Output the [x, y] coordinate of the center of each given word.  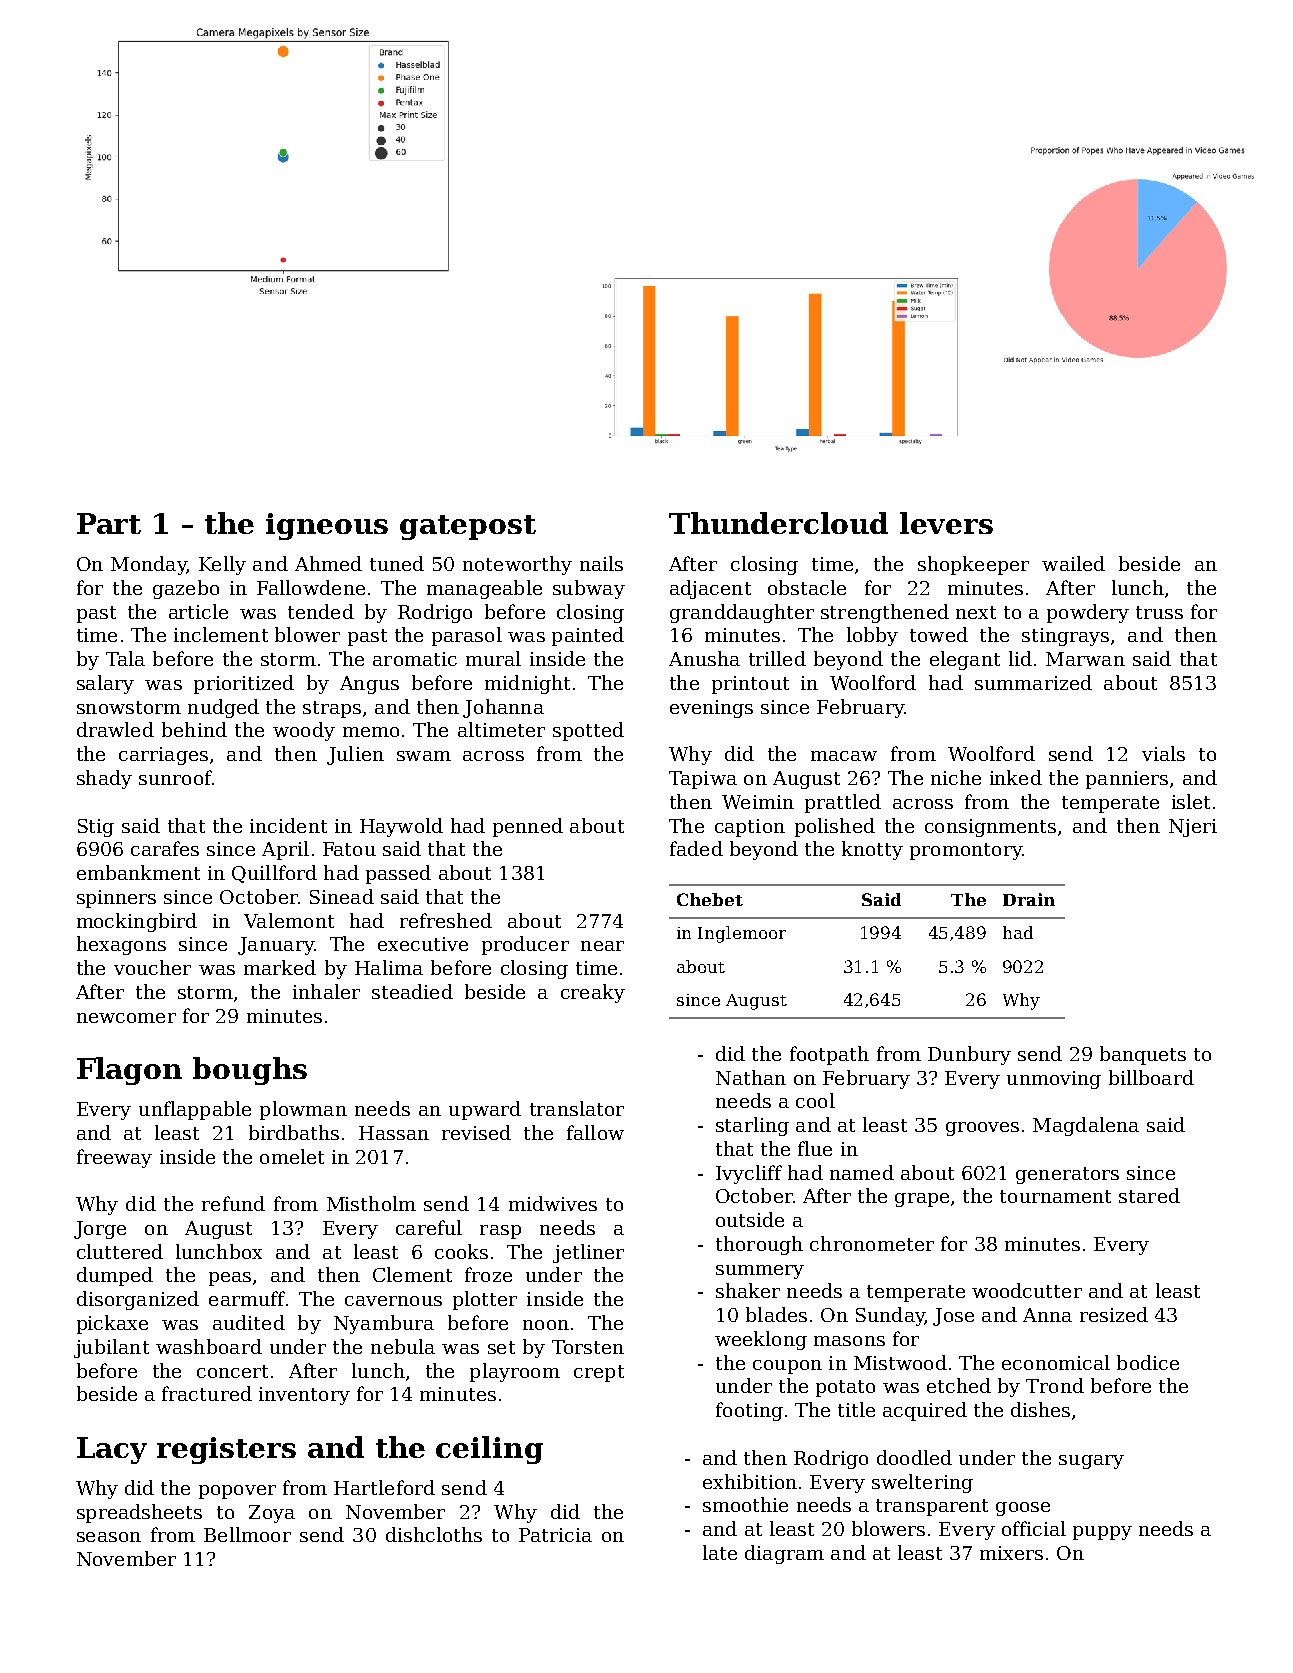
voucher [152, 967]
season [109, 1537]
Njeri [1193, 828]
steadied [412, 991]
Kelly [222, 565]
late [720, 1552]
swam [424, 756]
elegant [965, 660]
